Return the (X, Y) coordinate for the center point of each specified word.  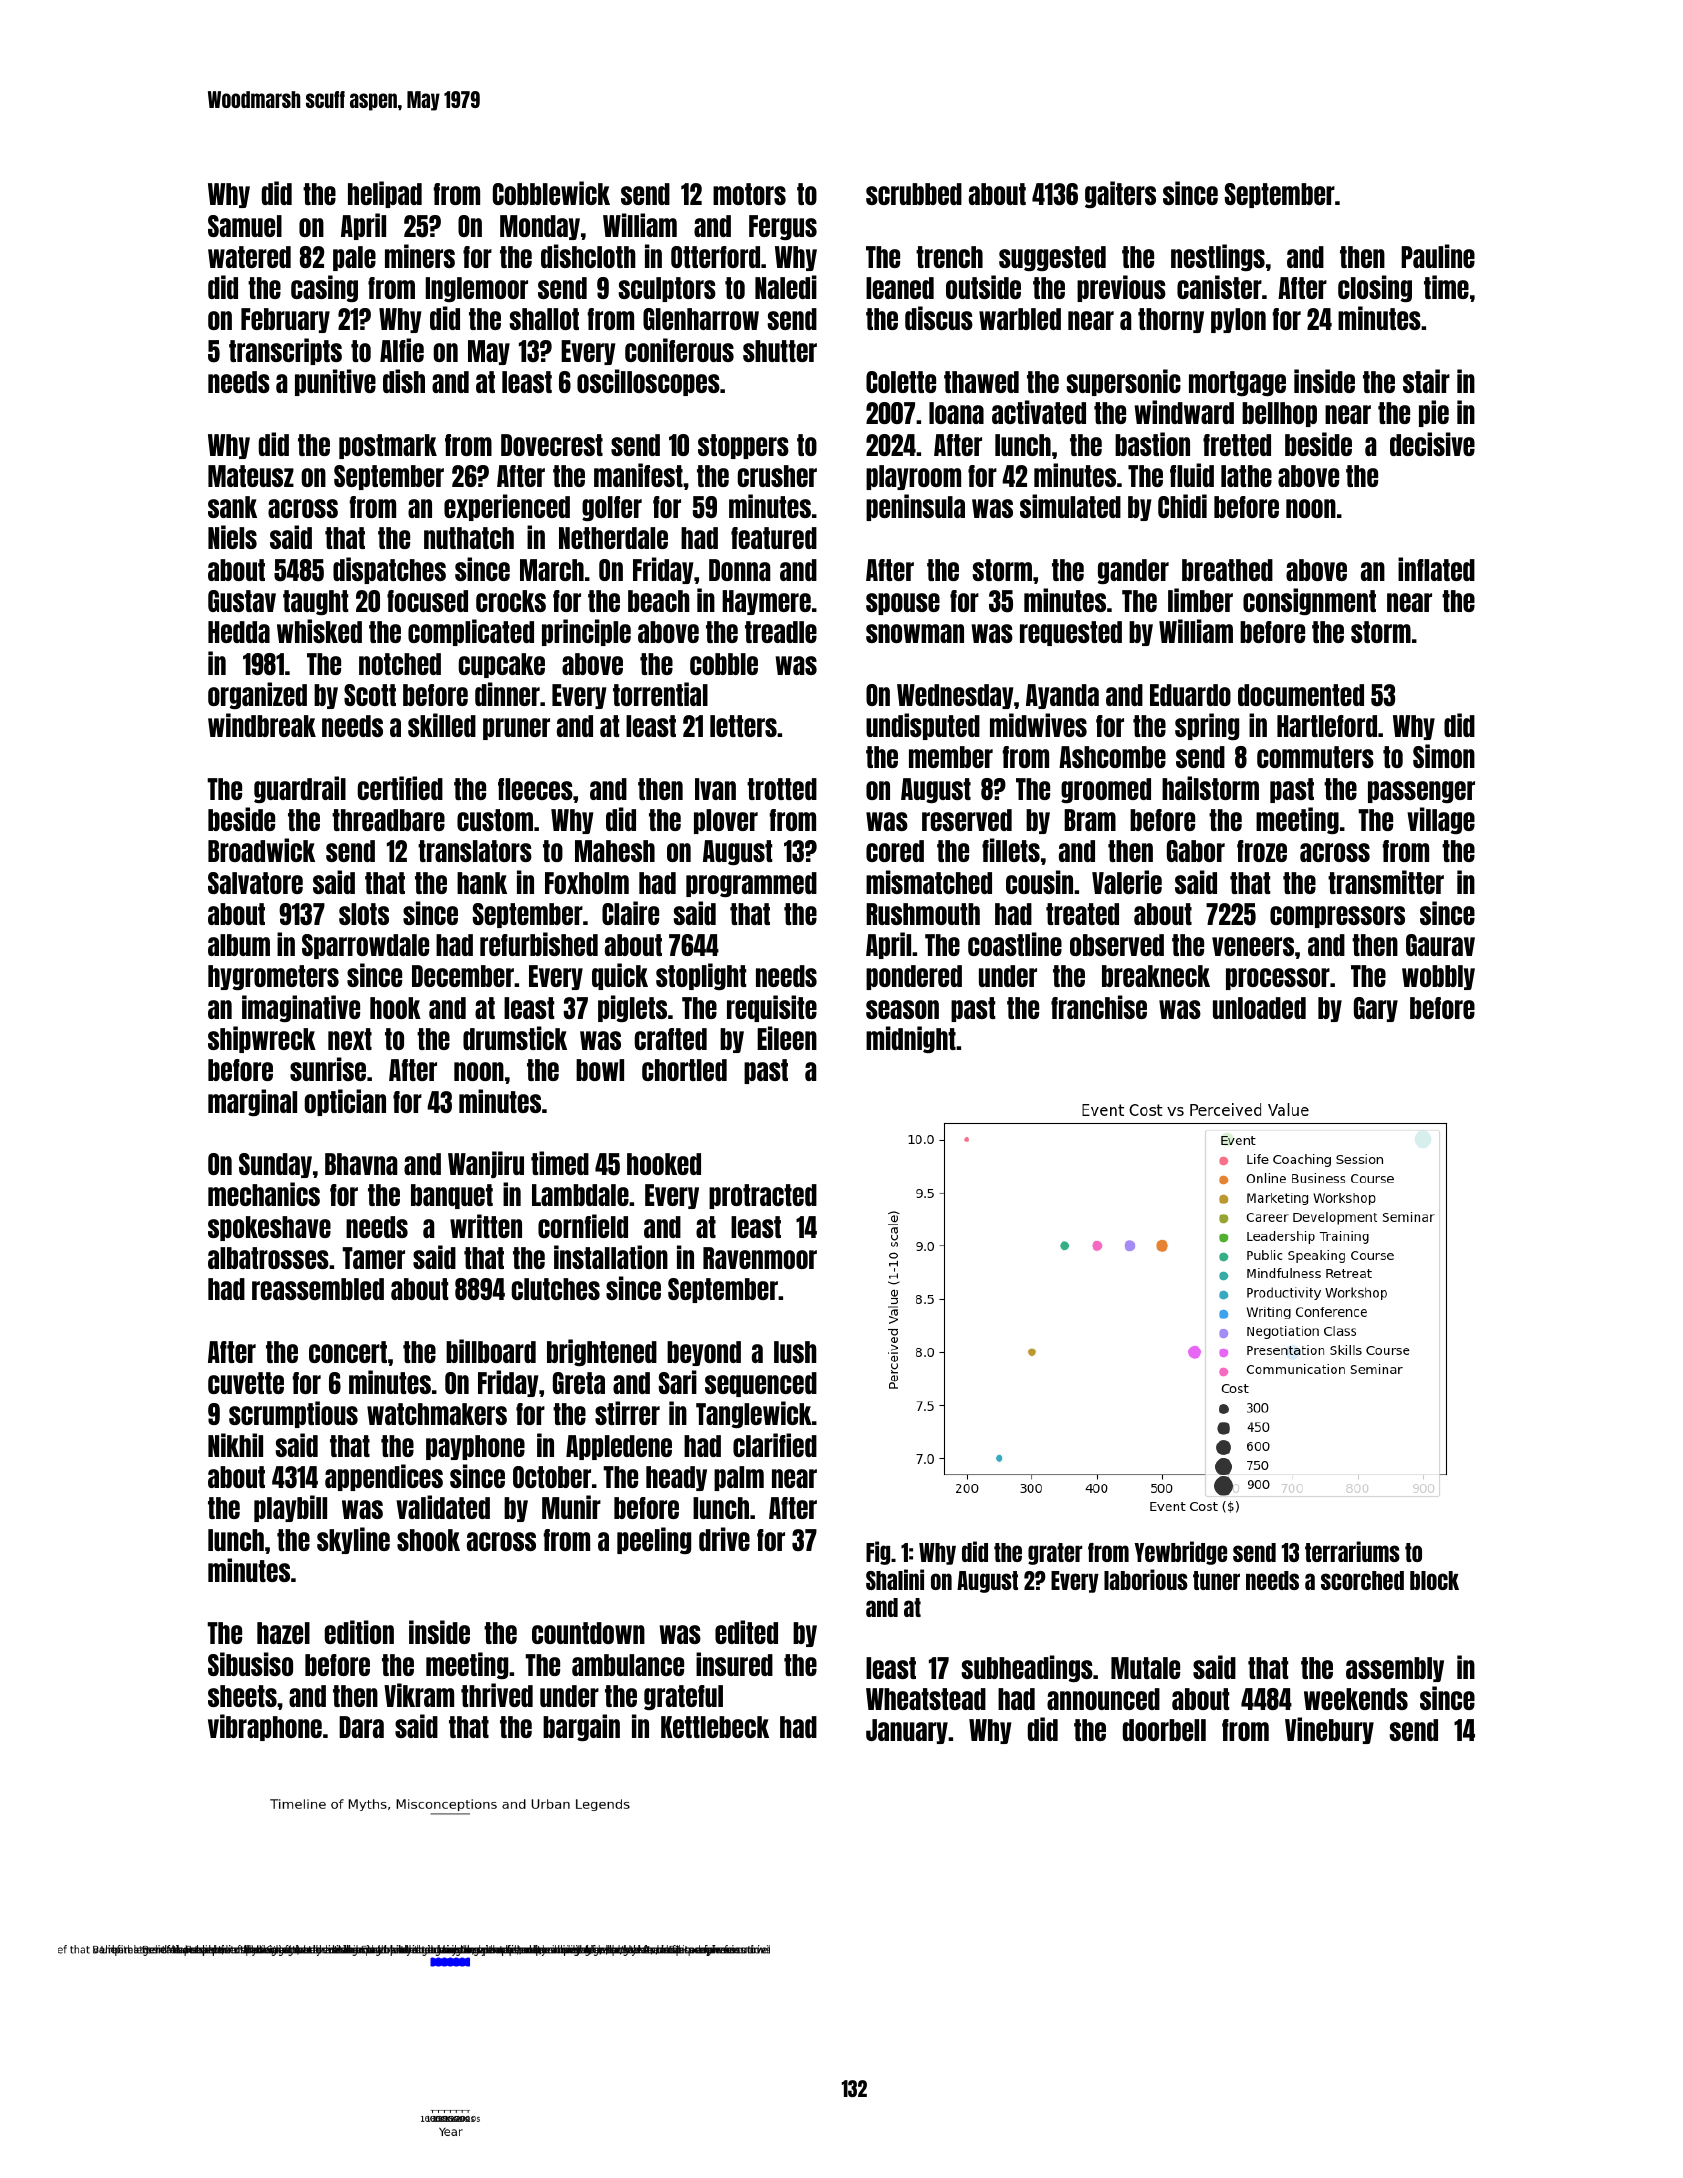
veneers (1253, 946)
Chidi (1182, 506)
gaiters (1120, 194)
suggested (1052, 258)
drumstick (515, 1038)
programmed (751, 884)
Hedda (239, 632)
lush (795, 1352)
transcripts (285, 351)
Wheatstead (926, 1699)
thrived (497, 1695)
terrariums (1352, 1551)
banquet (452, 1196)
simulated (1070, 506)
